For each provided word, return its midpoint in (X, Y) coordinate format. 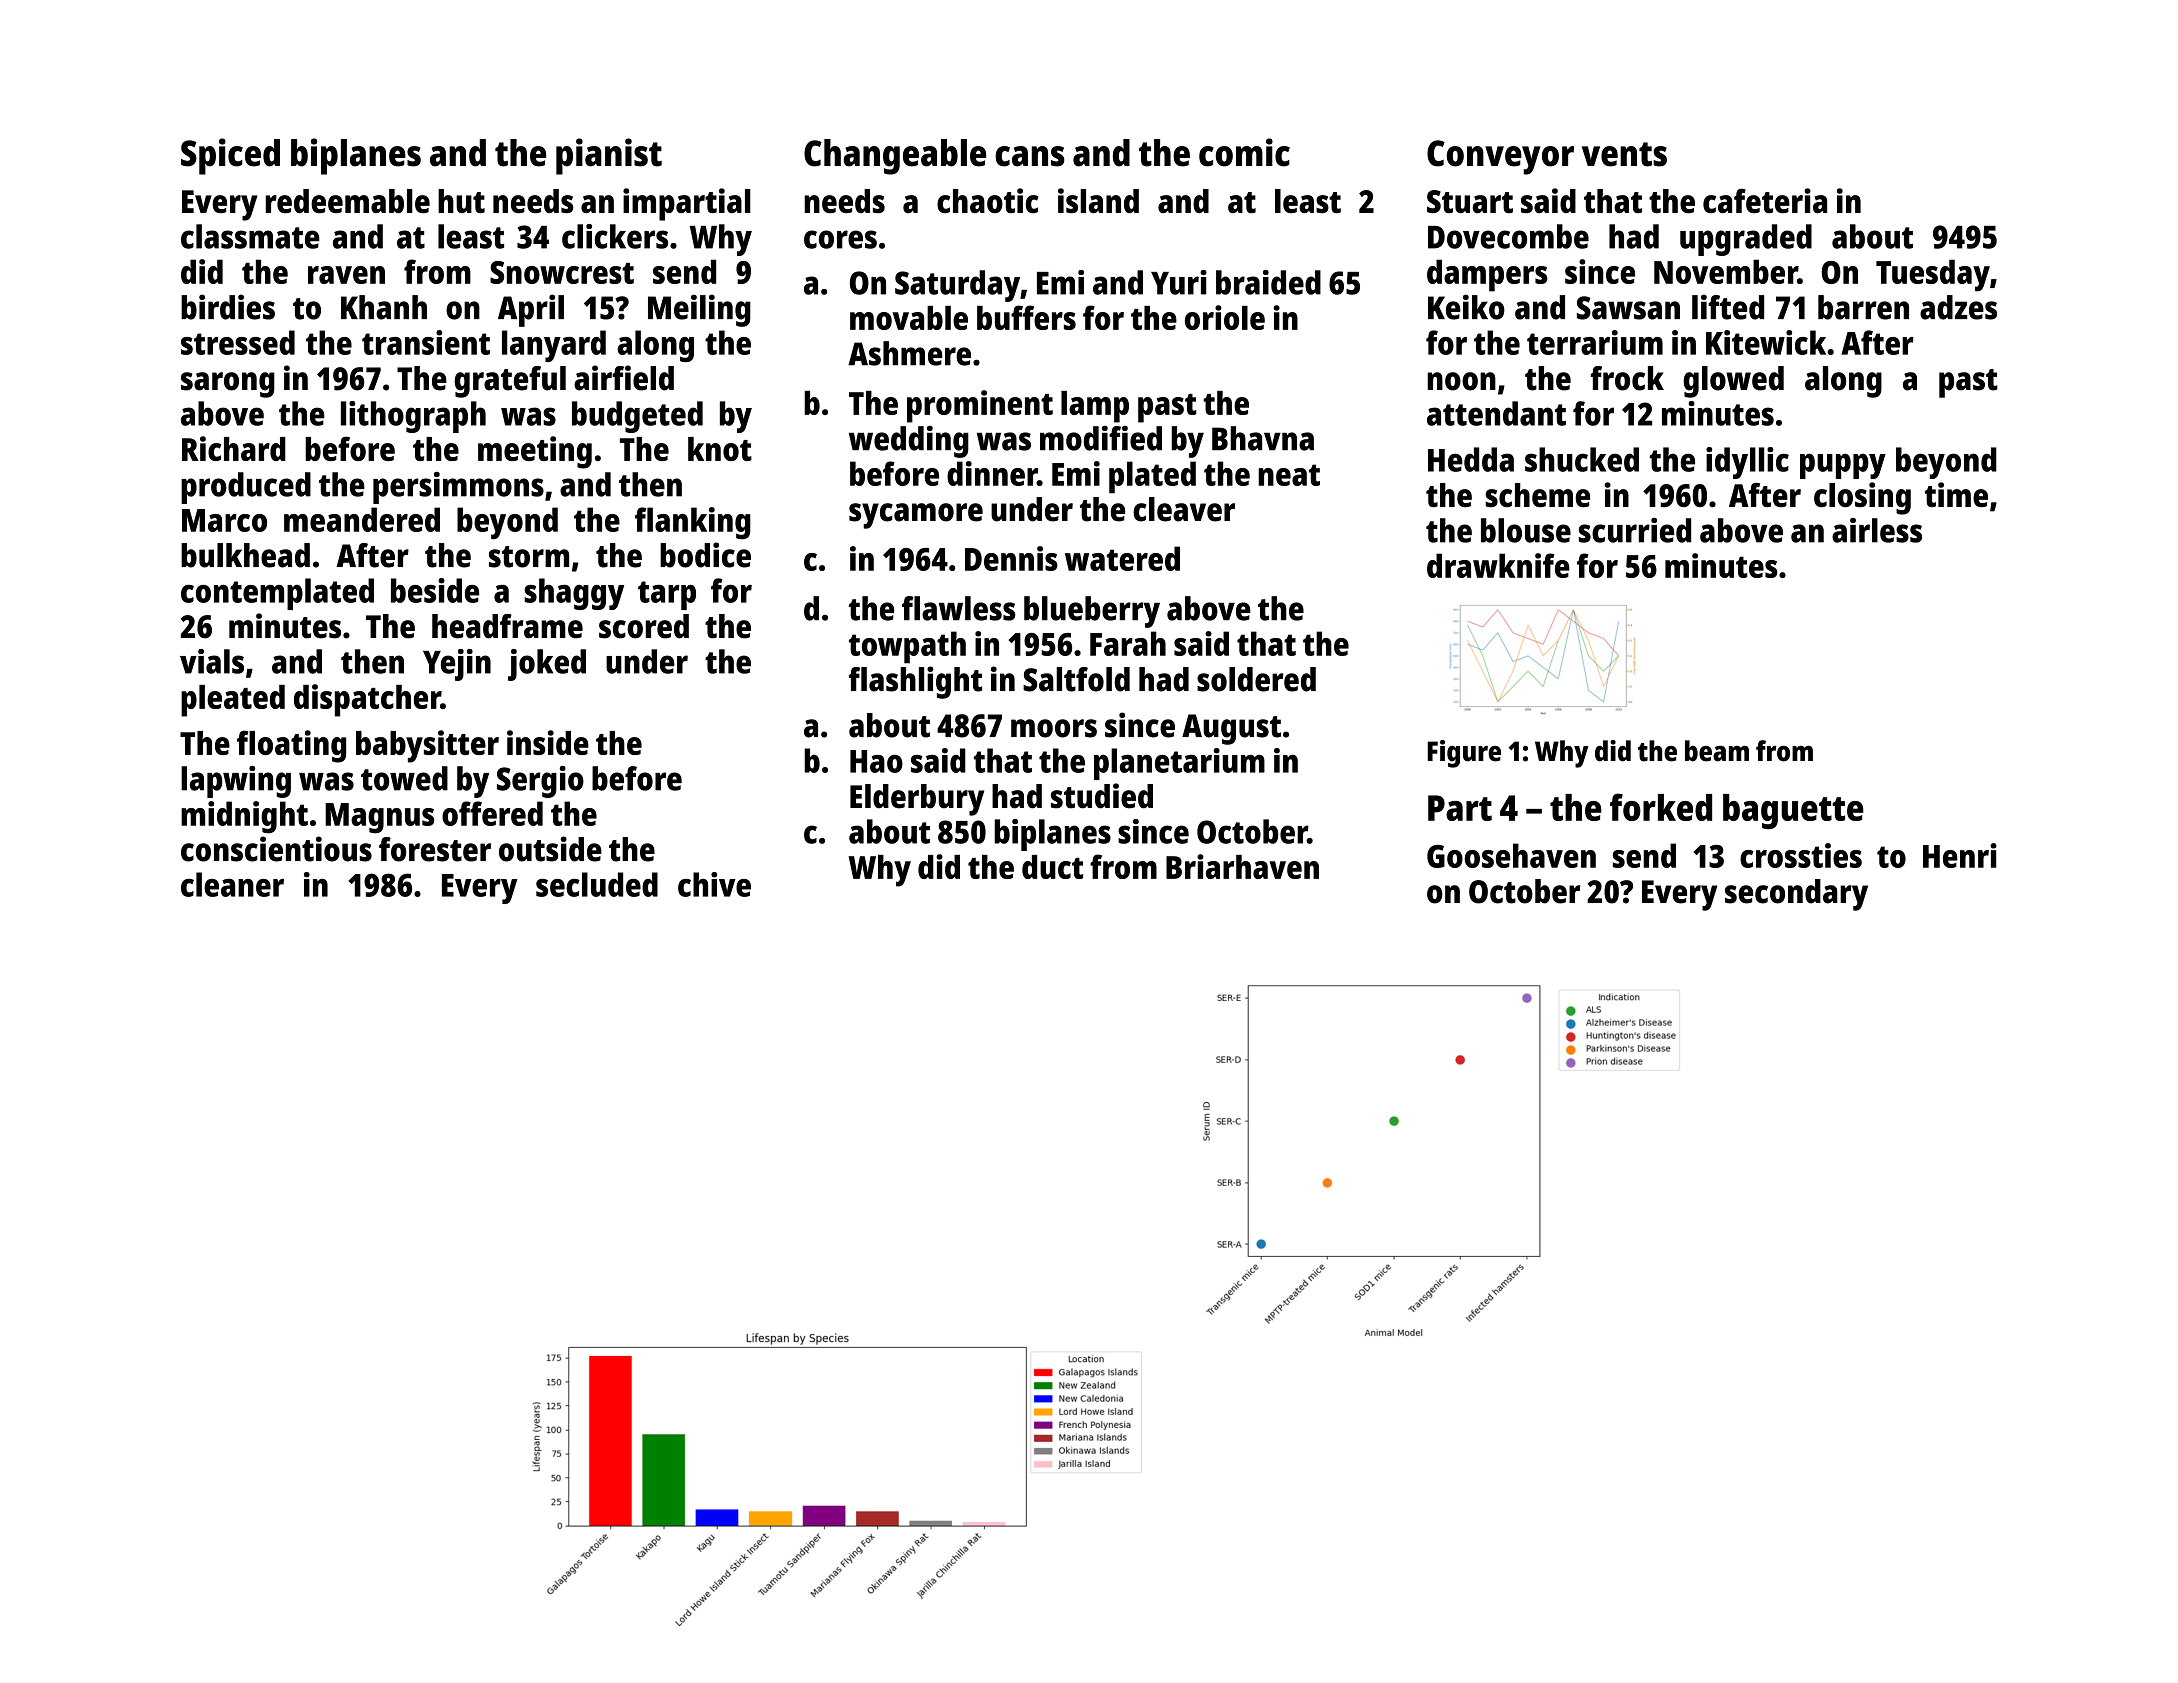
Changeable (895, 157)
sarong (228, 385)
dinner (992, 473)
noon (1461, 381)
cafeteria (1765, 200)
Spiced (230, 156)
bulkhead (245, 555)
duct (1052, 867)
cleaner (232, 884)
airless (1877, 530)
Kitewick (1766, 342)
